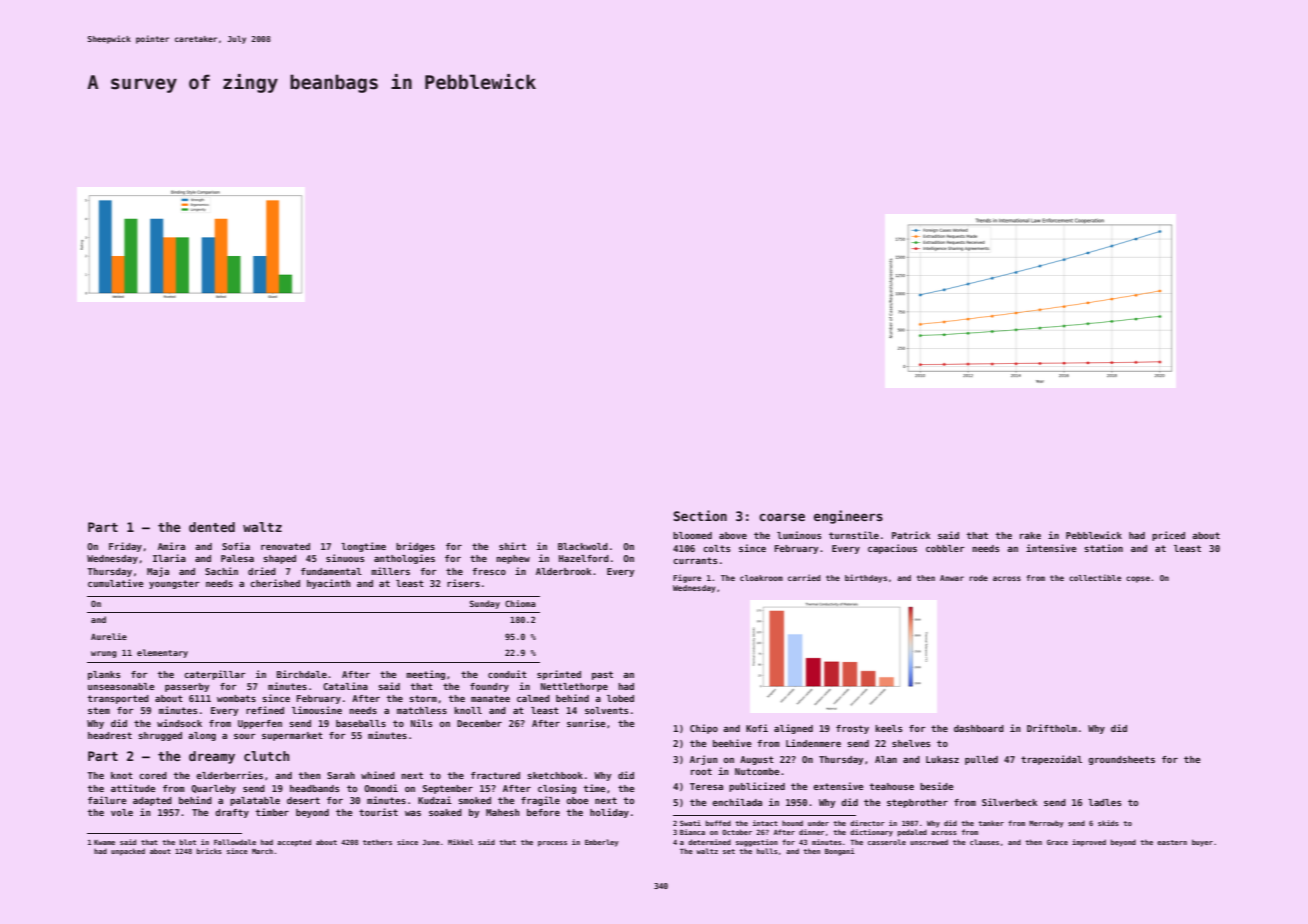  I want to click on Birchdale, so click(302, 674).
